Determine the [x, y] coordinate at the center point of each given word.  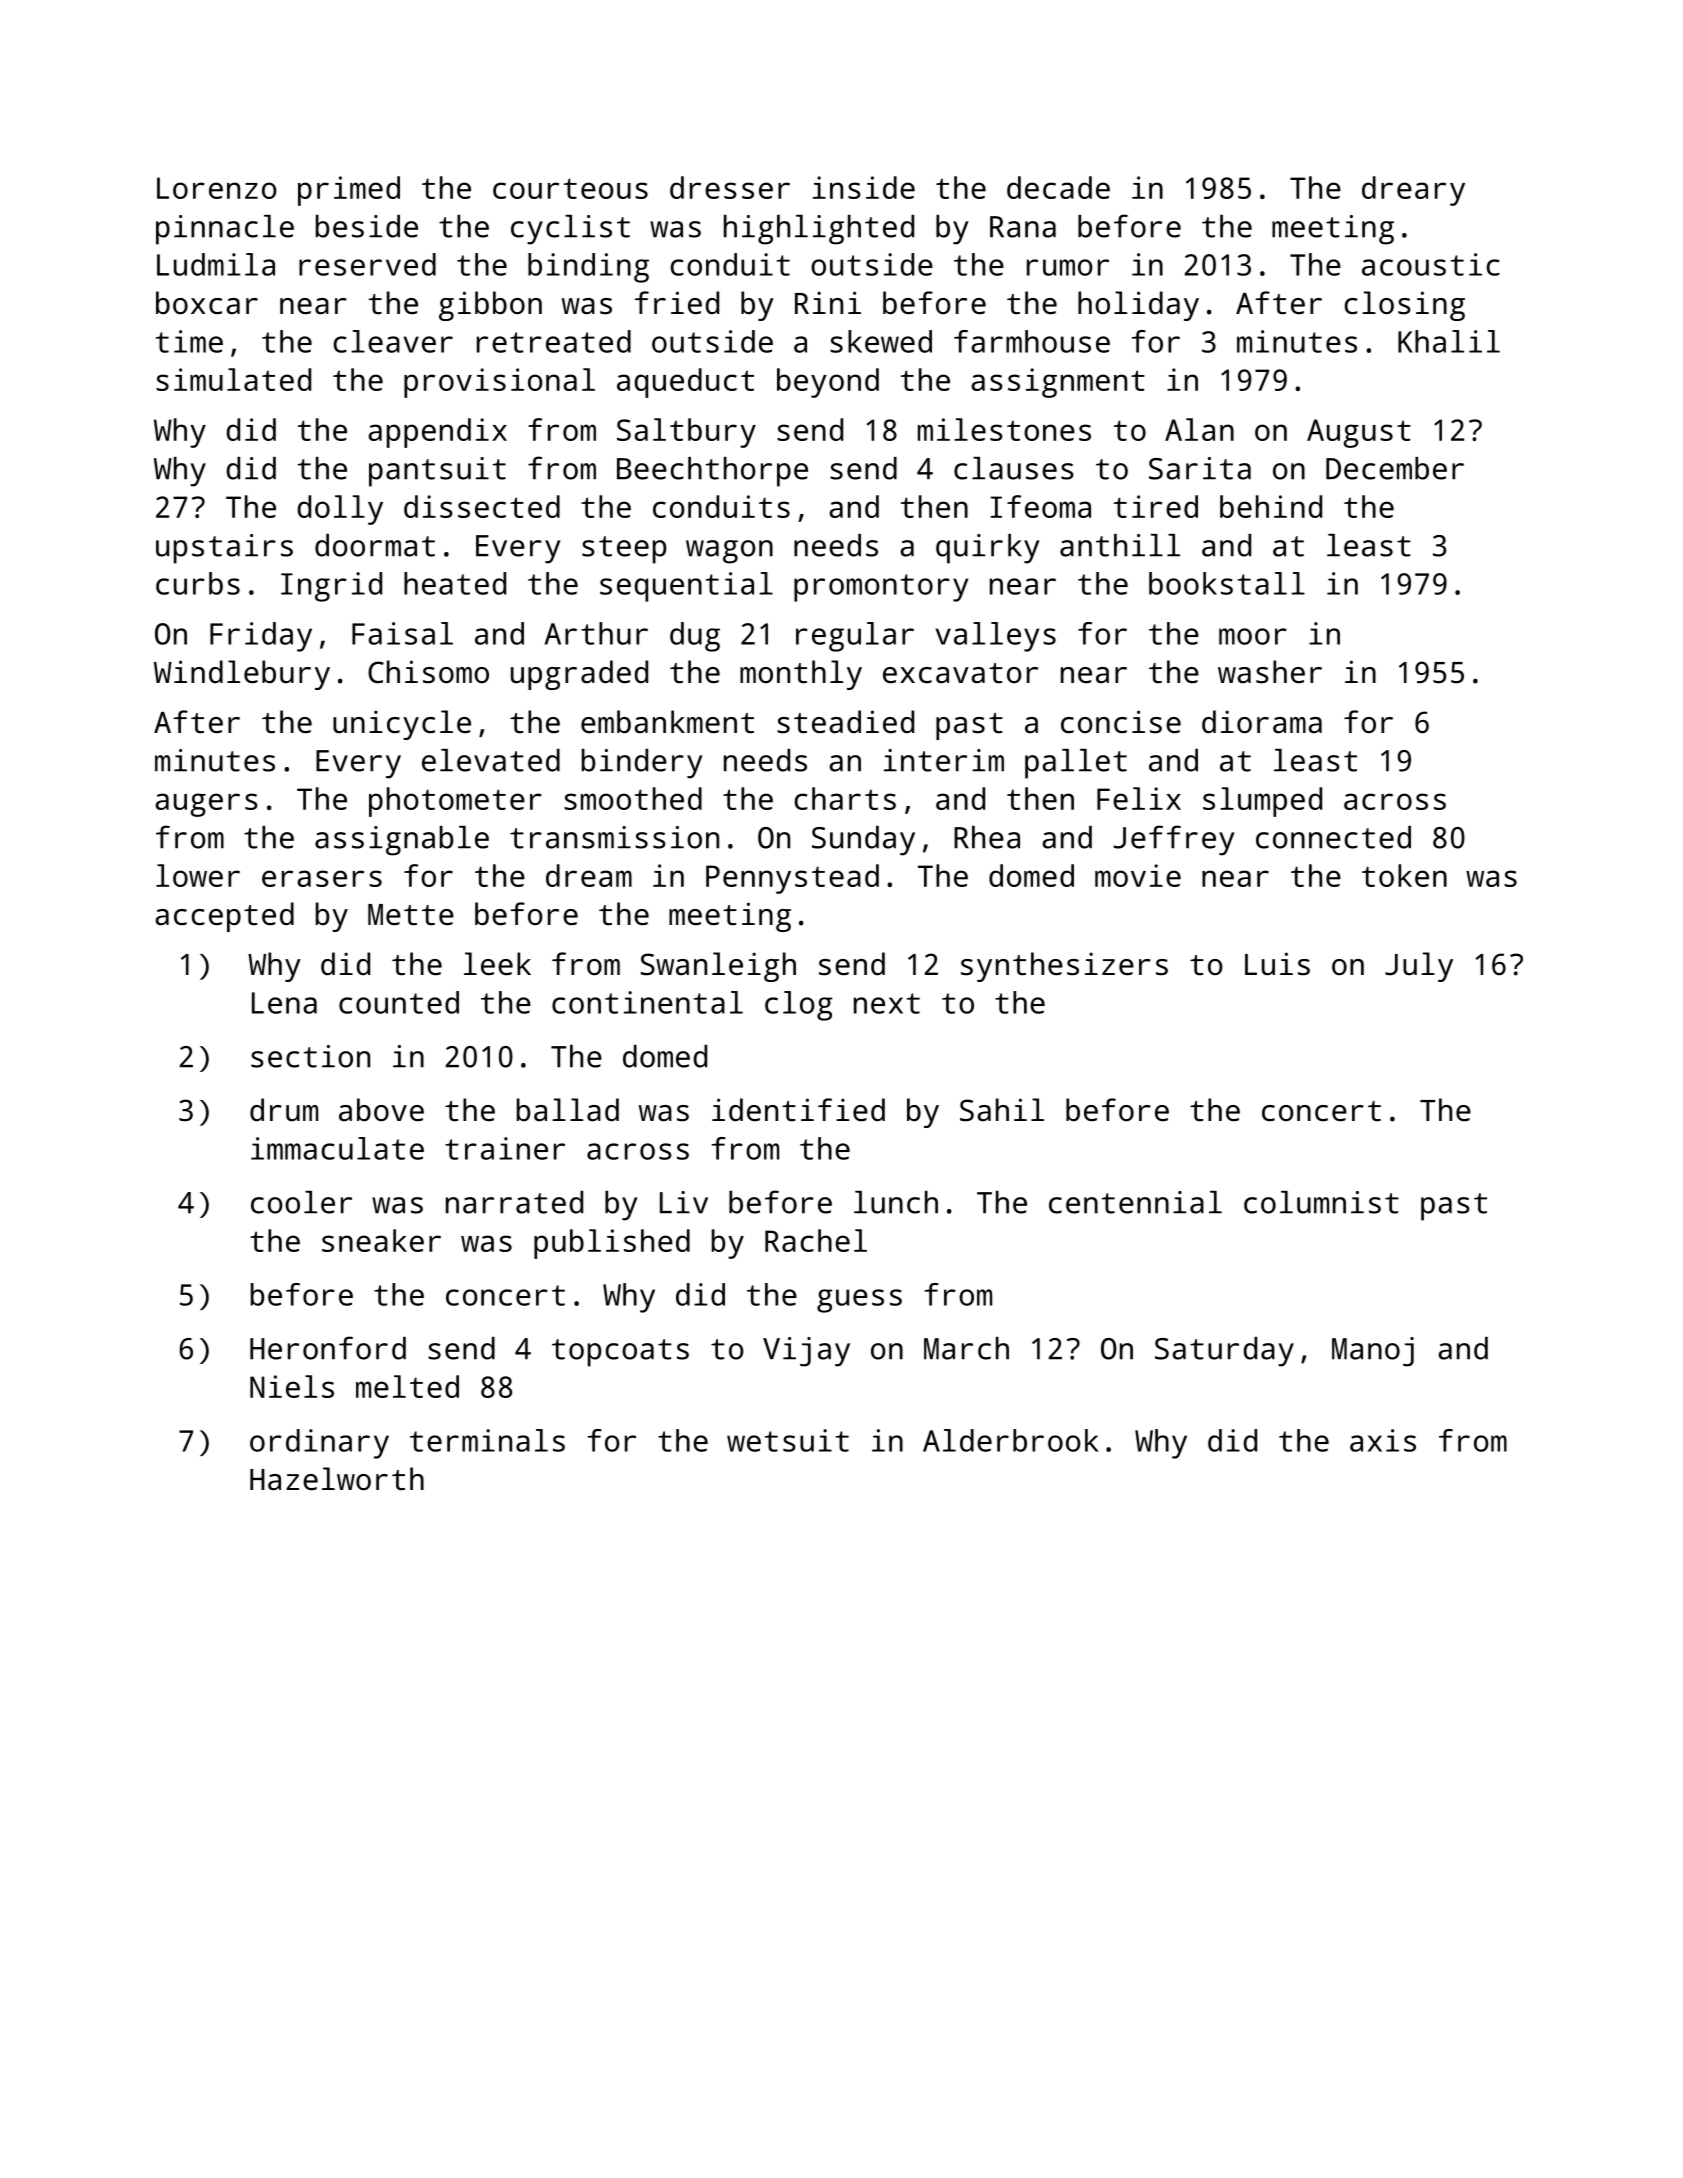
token [1404, 875]
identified [798, 1110]
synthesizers [1064, 967]
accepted [224, 917]
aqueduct [685, 383]
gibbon [490, 306]
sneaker [381, 1240]
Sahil [1002, 1110]
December [1395, 468]
